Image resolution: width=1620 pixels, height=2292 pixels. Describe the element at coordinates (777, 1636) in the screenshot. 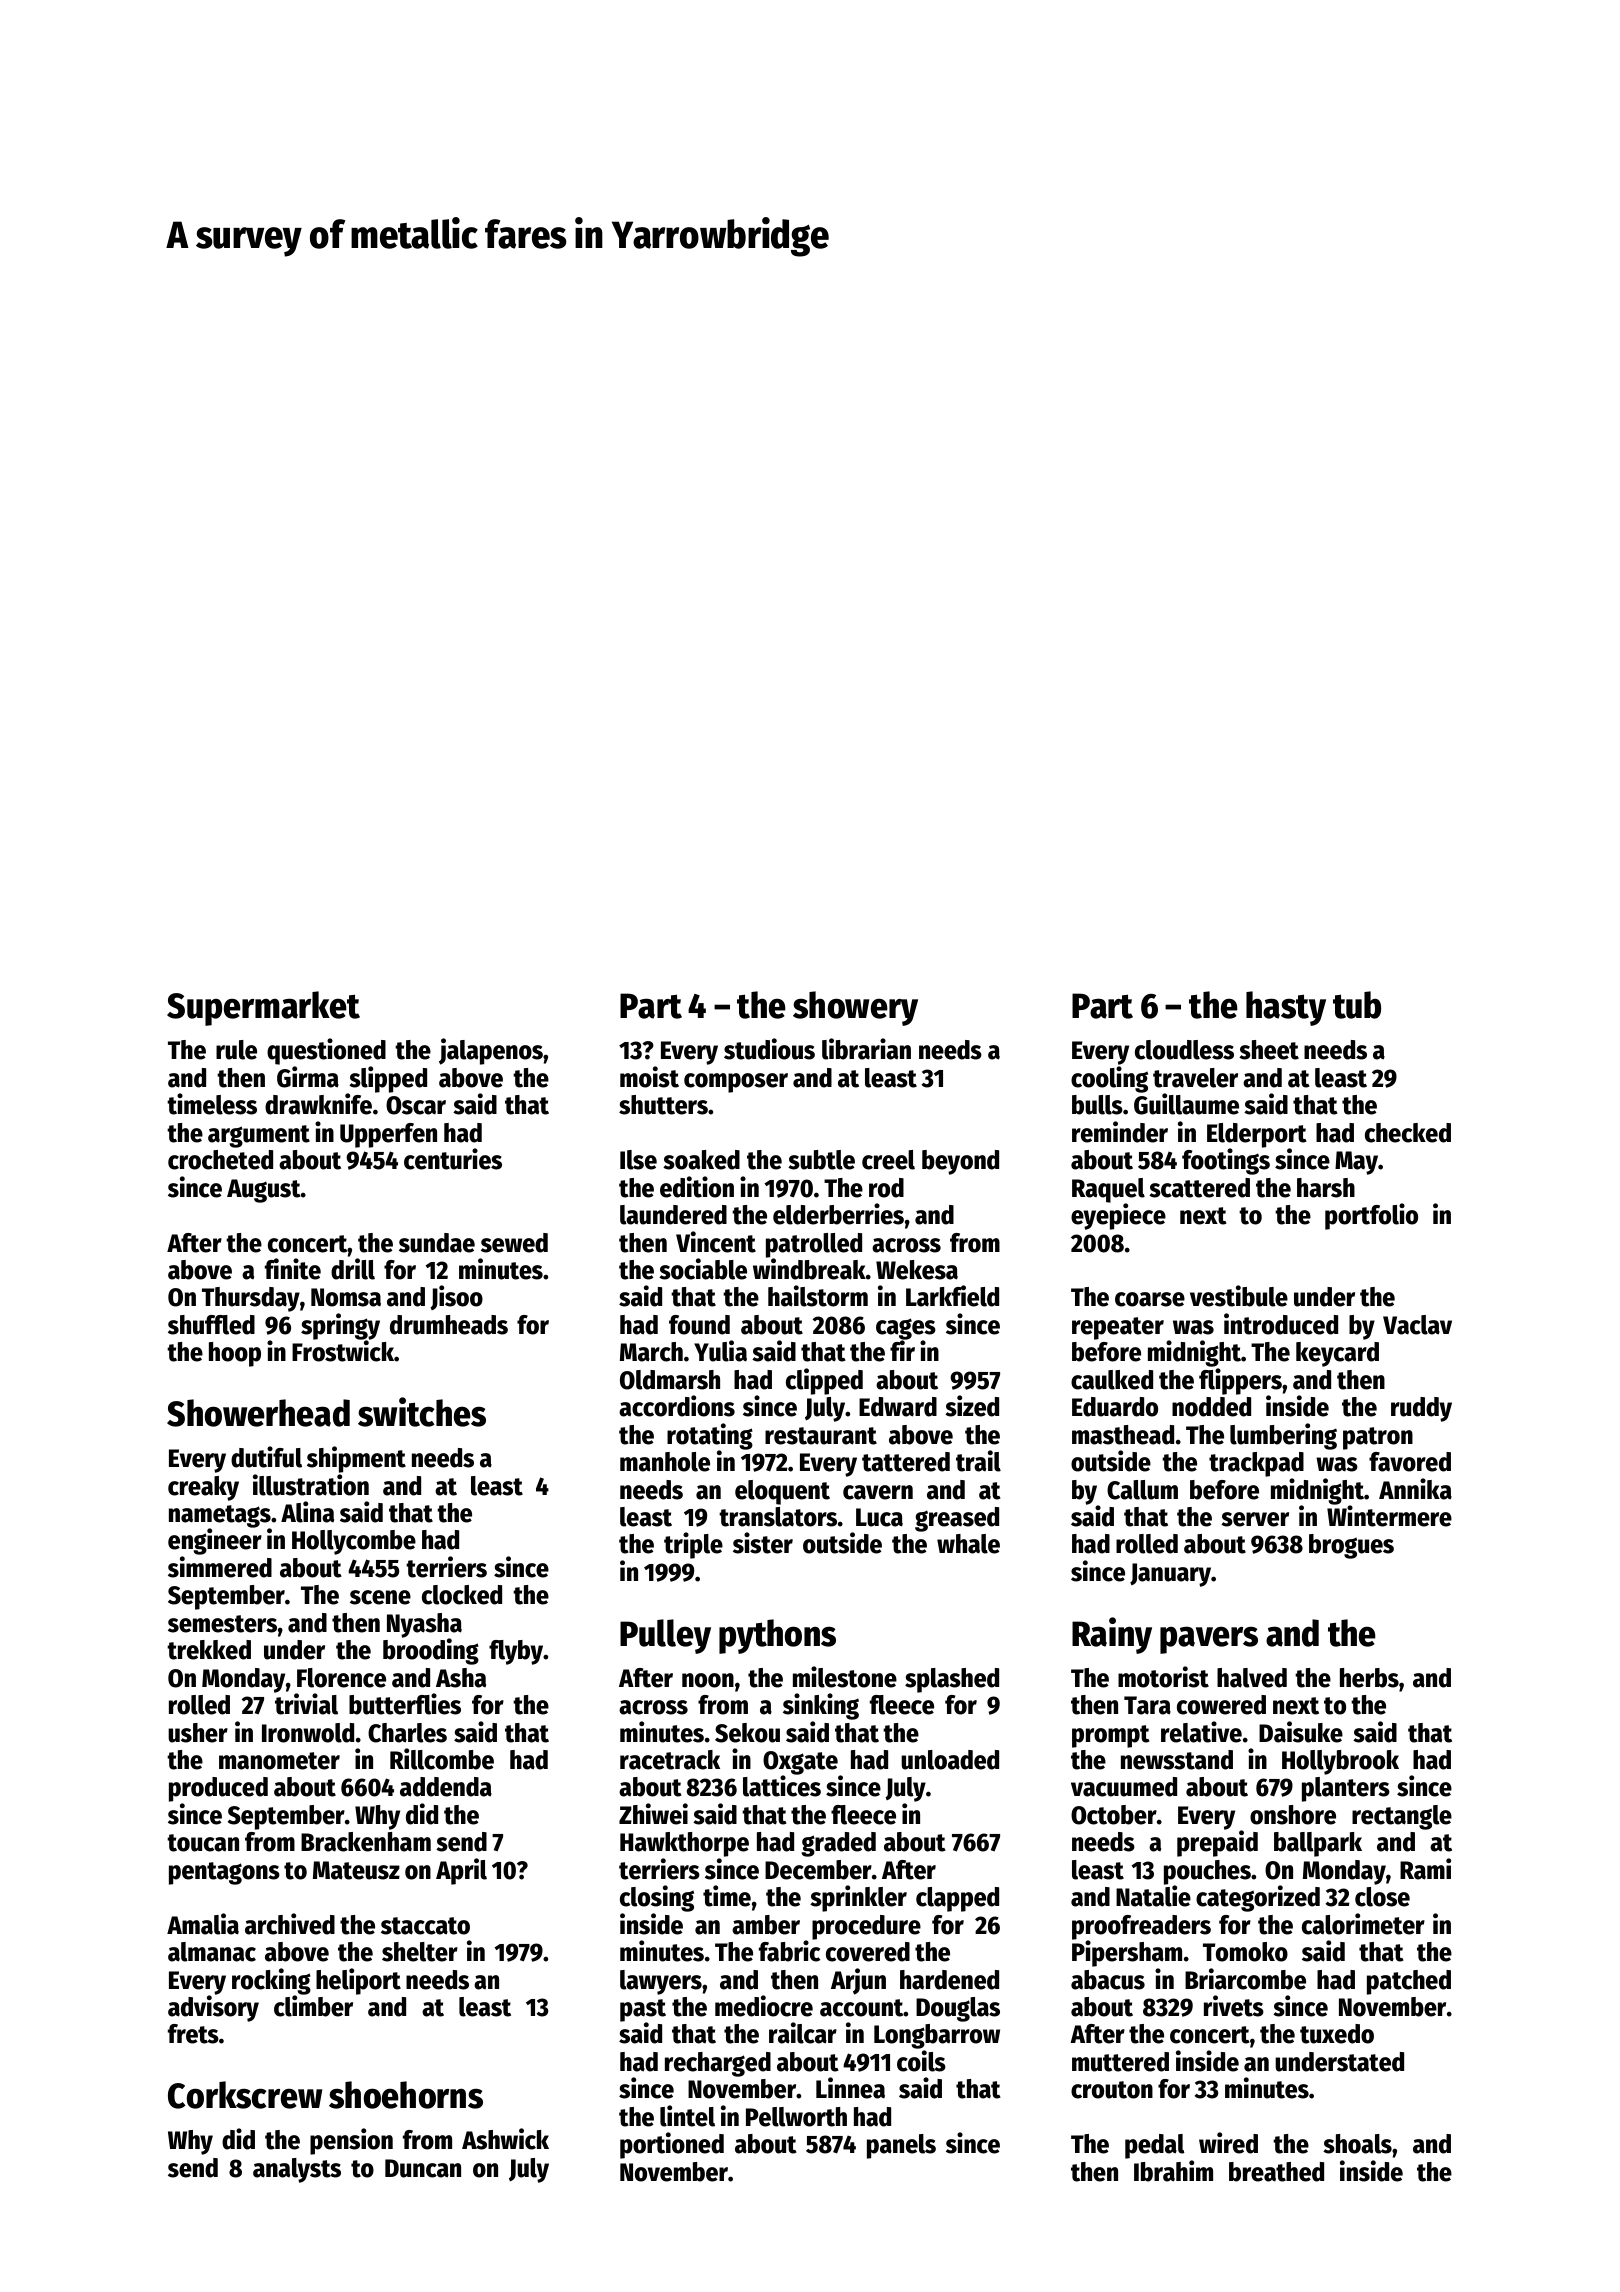

I see `pythons` at that location.
